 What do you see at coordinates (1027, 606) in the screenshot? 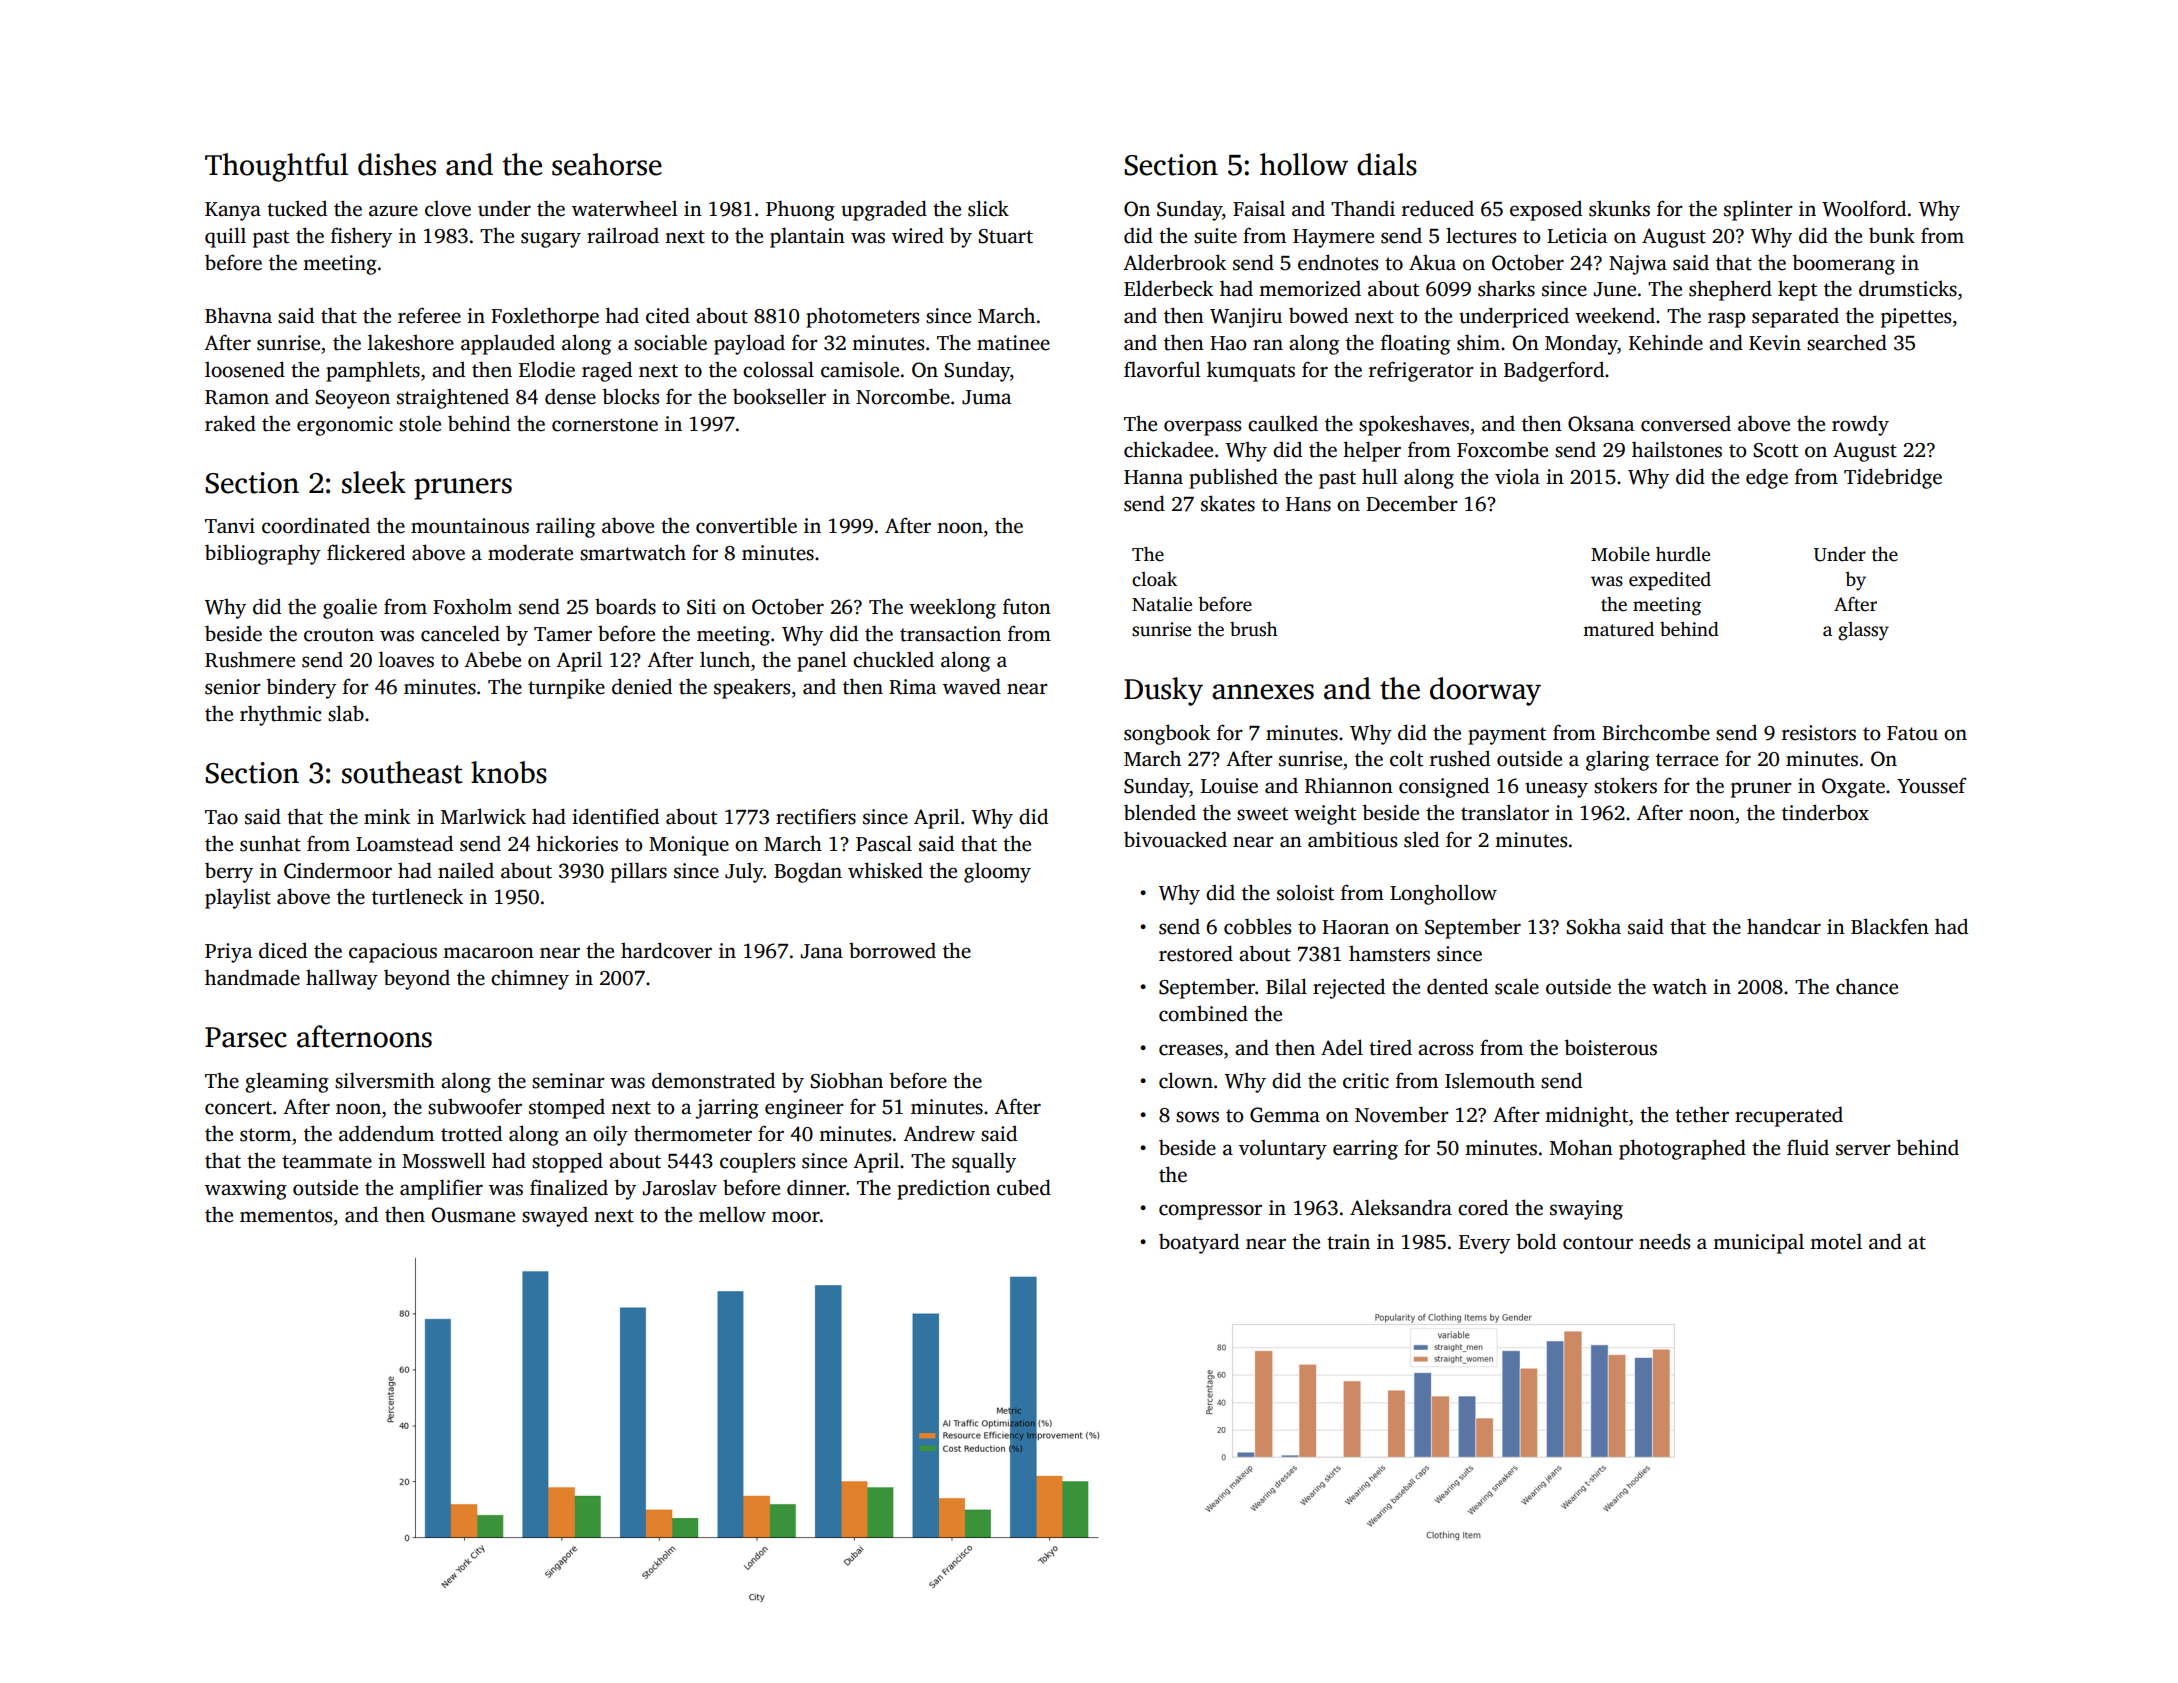
I see `futon` at bounding box center [1027, 606].
